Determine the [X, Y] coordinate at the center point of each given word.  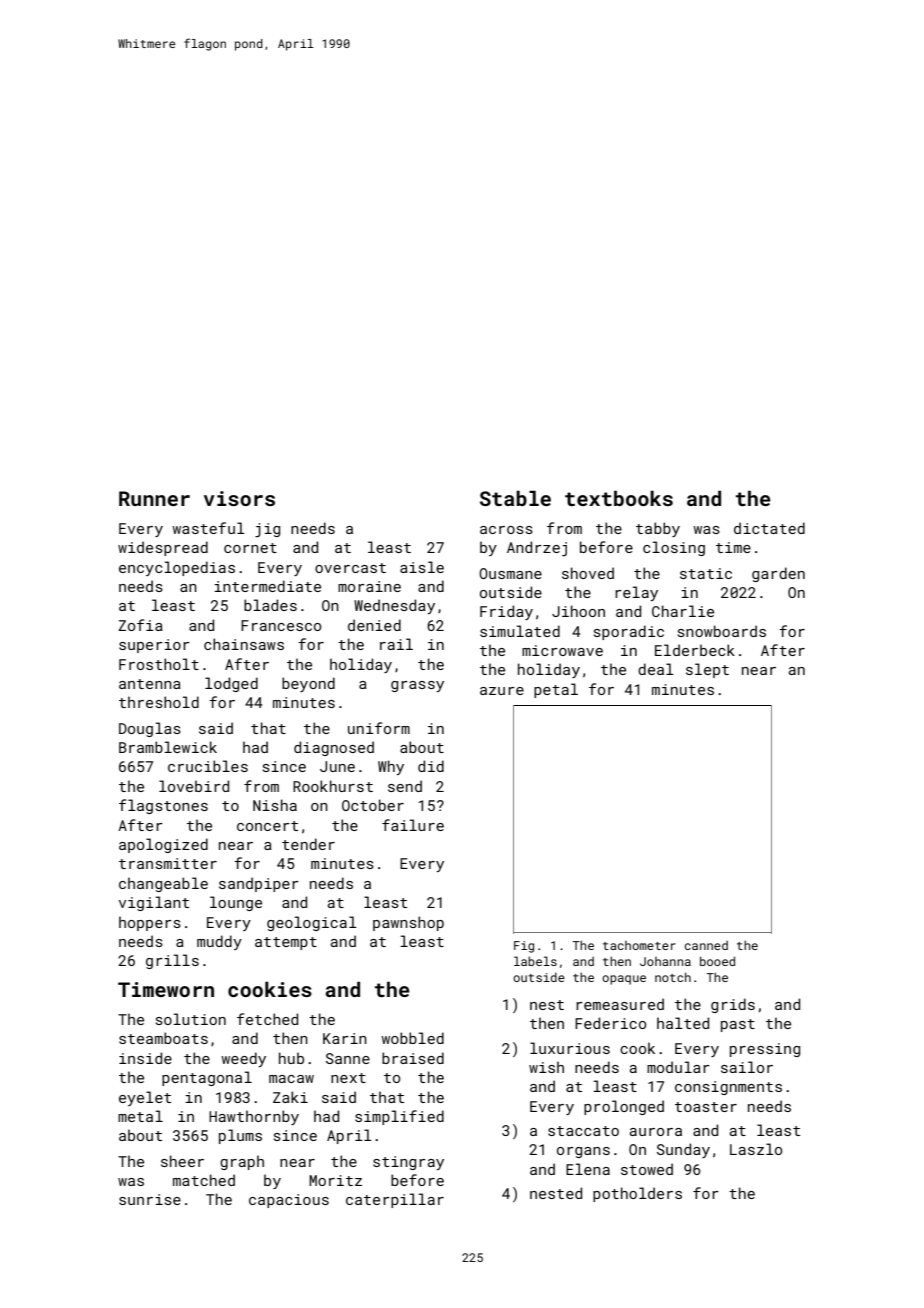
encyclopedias [177, 568]
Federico [610, 1023]
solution [191, 1019]
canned [706, 945]
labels [535, 961]
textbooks [619, 498]
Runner [154, 498]
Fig [524, 947]
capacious [289, 1201]
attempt [286, 943]
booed [717, 961]
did [431, 766]
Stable [515, 498]
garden [778, 574]
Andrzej [537, 549]
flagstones [163, 806]
